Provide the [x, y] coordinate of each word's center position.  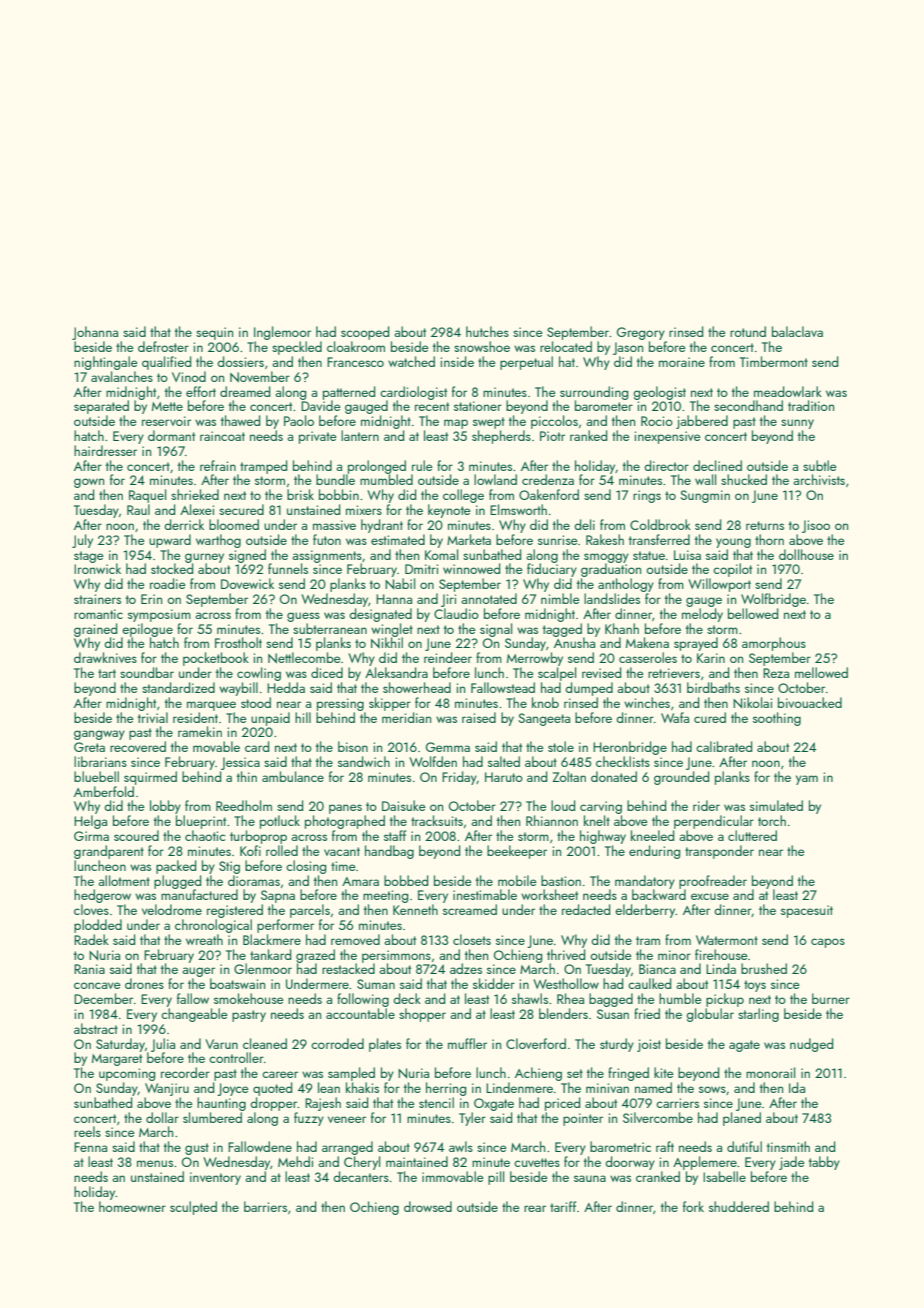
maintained [417, 1161]
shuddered [739, 1206]
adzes [466, 968]
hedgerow [102, 896]
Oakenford [549, 494]
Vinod [189, 376]
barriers [265, 1206]
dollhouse [806, 554]
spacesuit [807, 911]
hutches [487, 331]
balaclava [797, 331]
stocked [172, 568]
